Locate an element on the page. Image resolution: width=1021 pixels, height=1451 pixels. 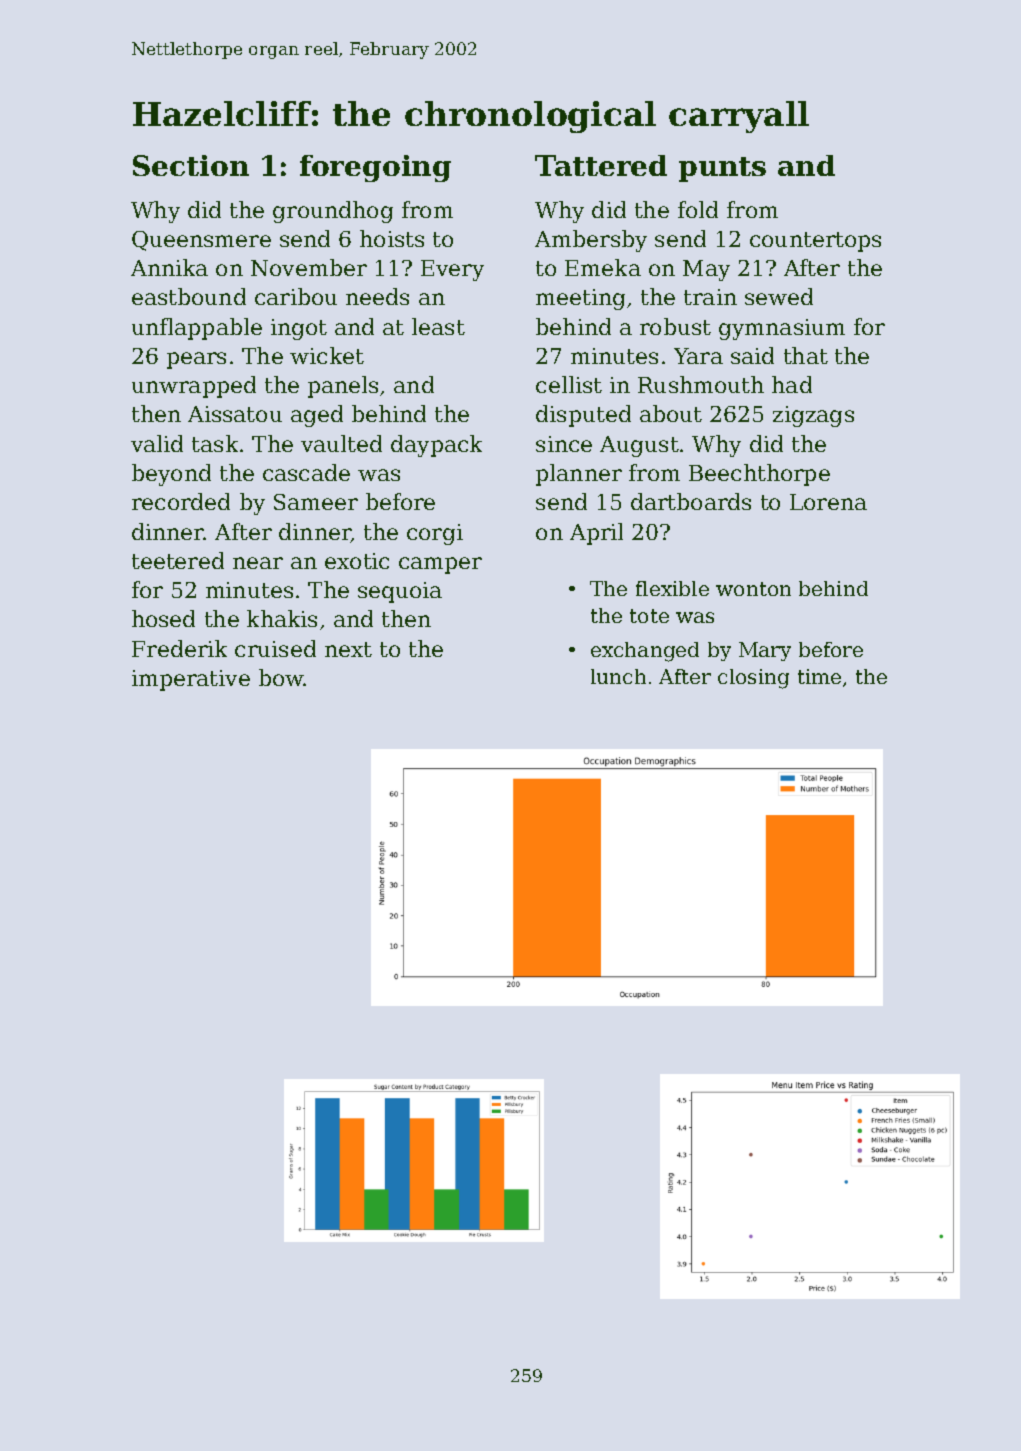
foregoing is located at coordinates (375, 168).
